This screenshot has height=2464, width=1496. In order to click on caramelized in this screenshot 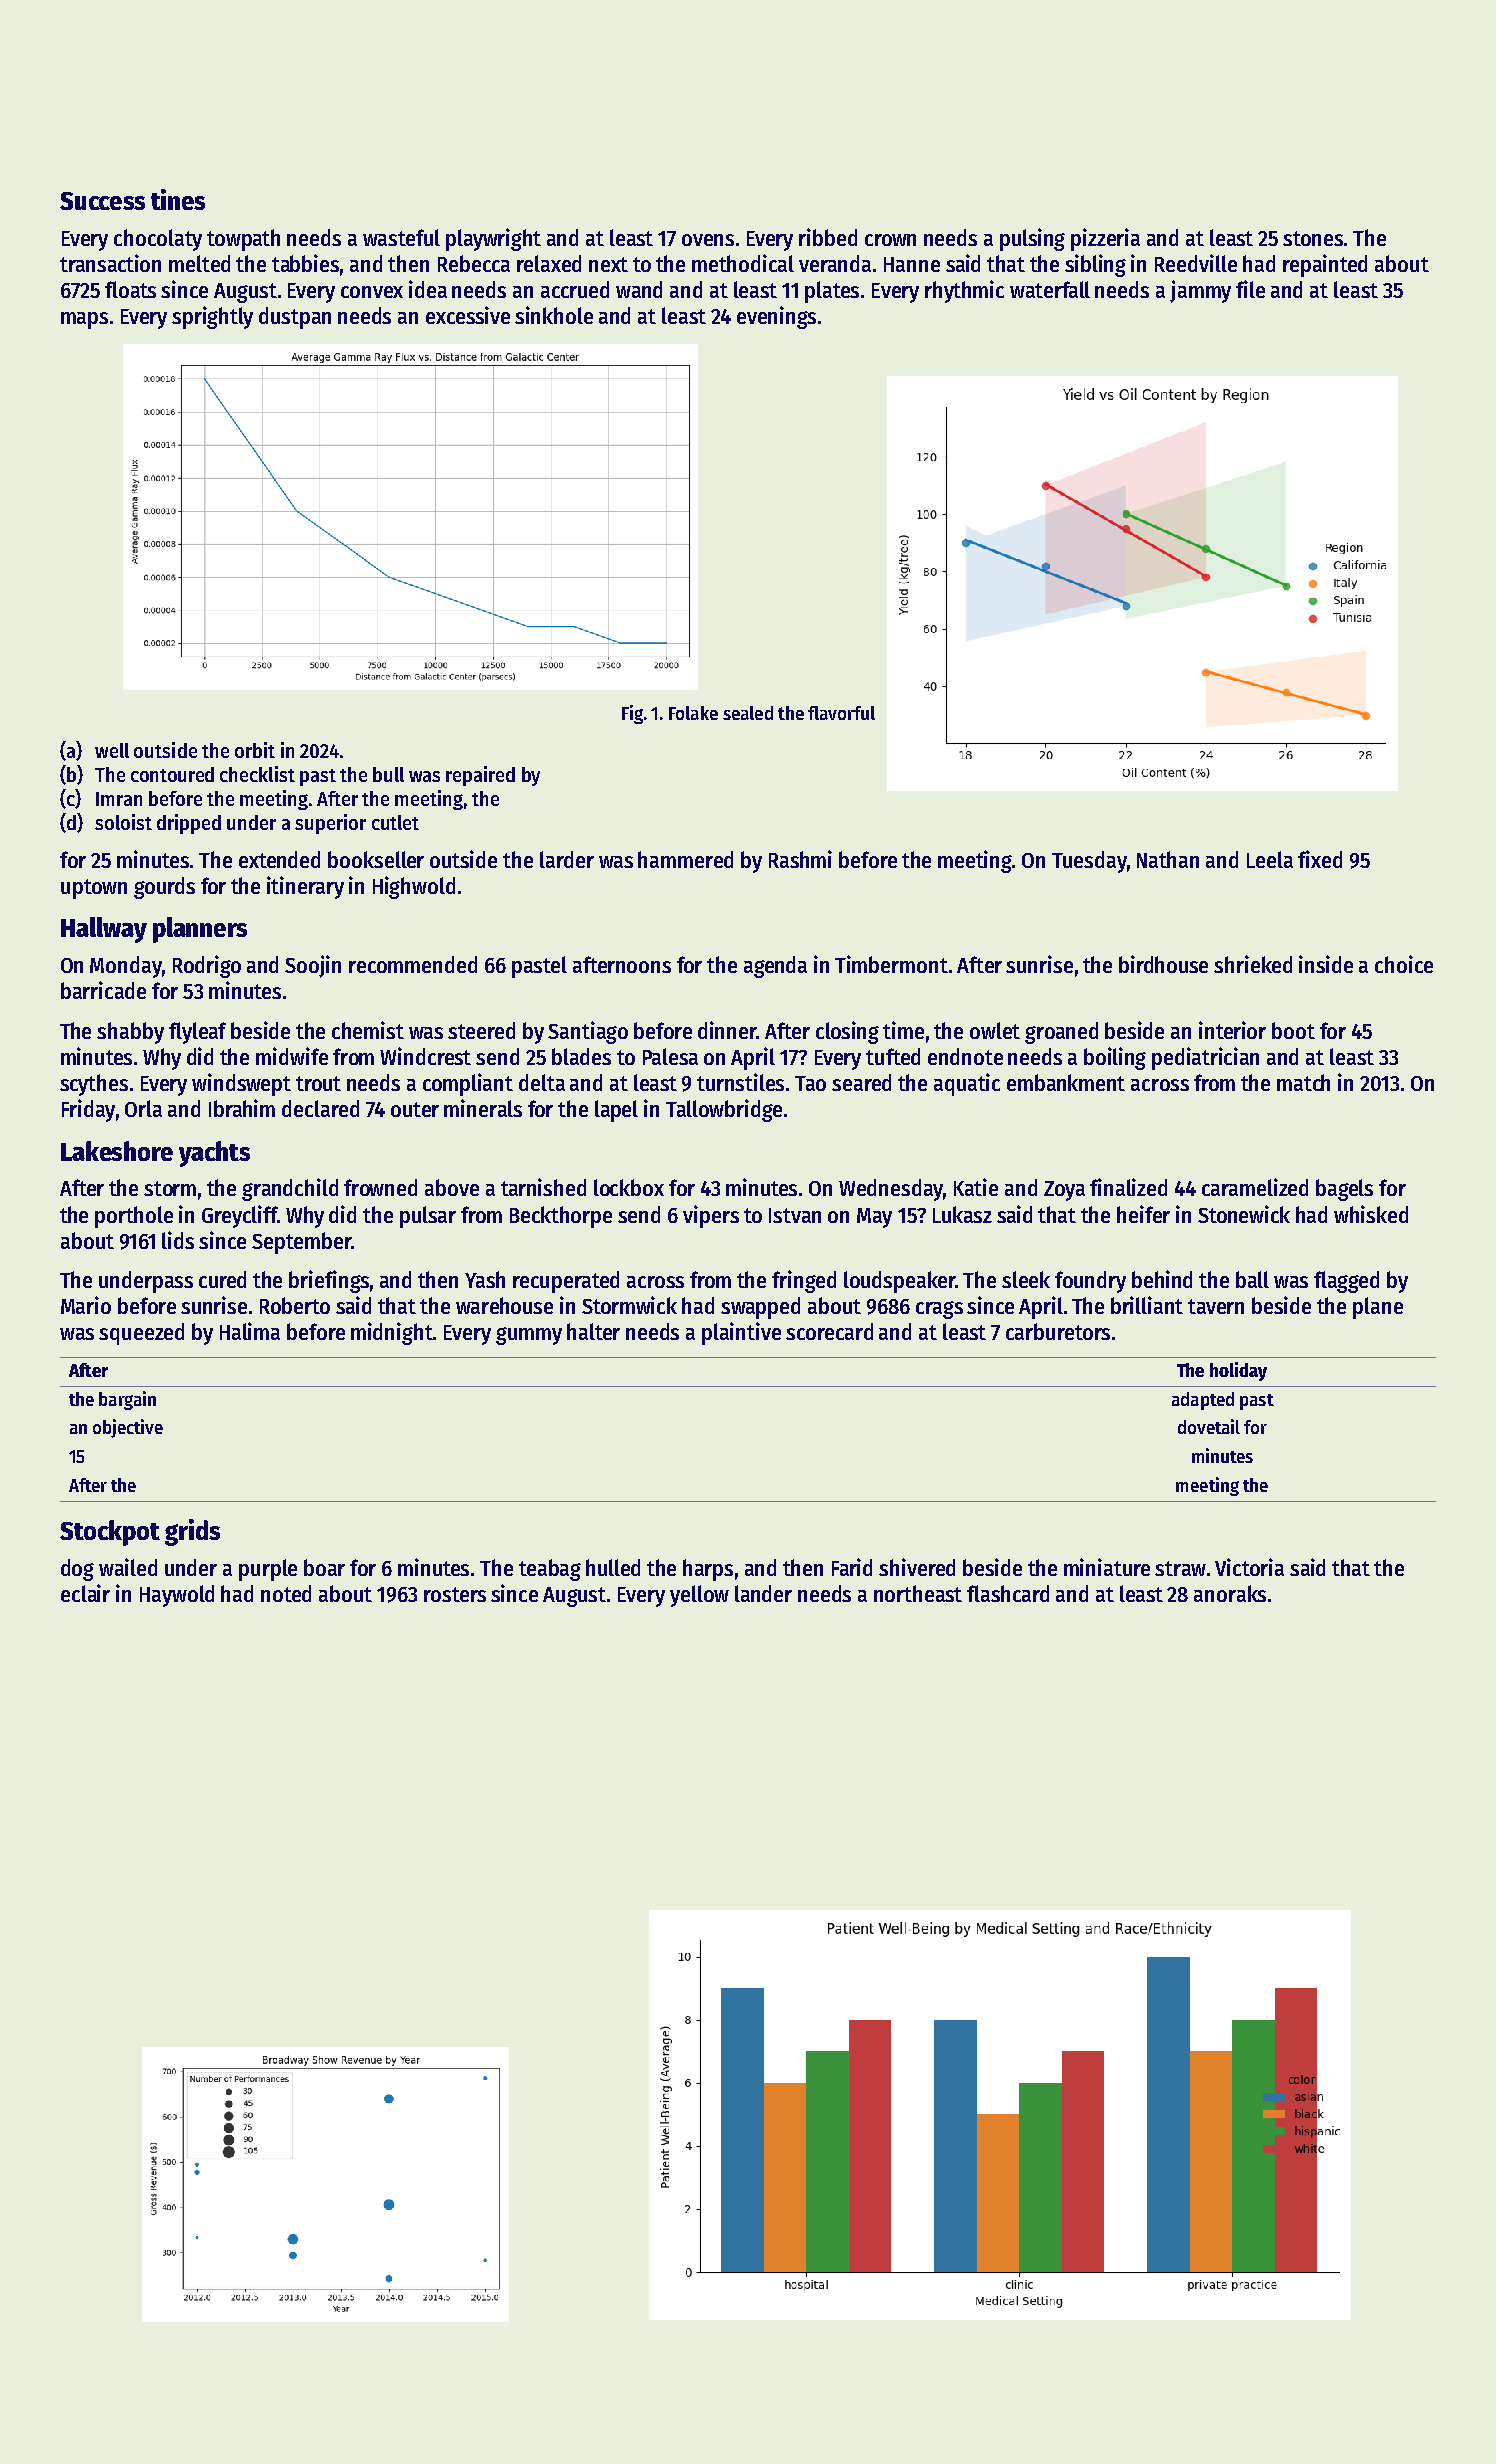, I will do `click(1255, 1187)`.
